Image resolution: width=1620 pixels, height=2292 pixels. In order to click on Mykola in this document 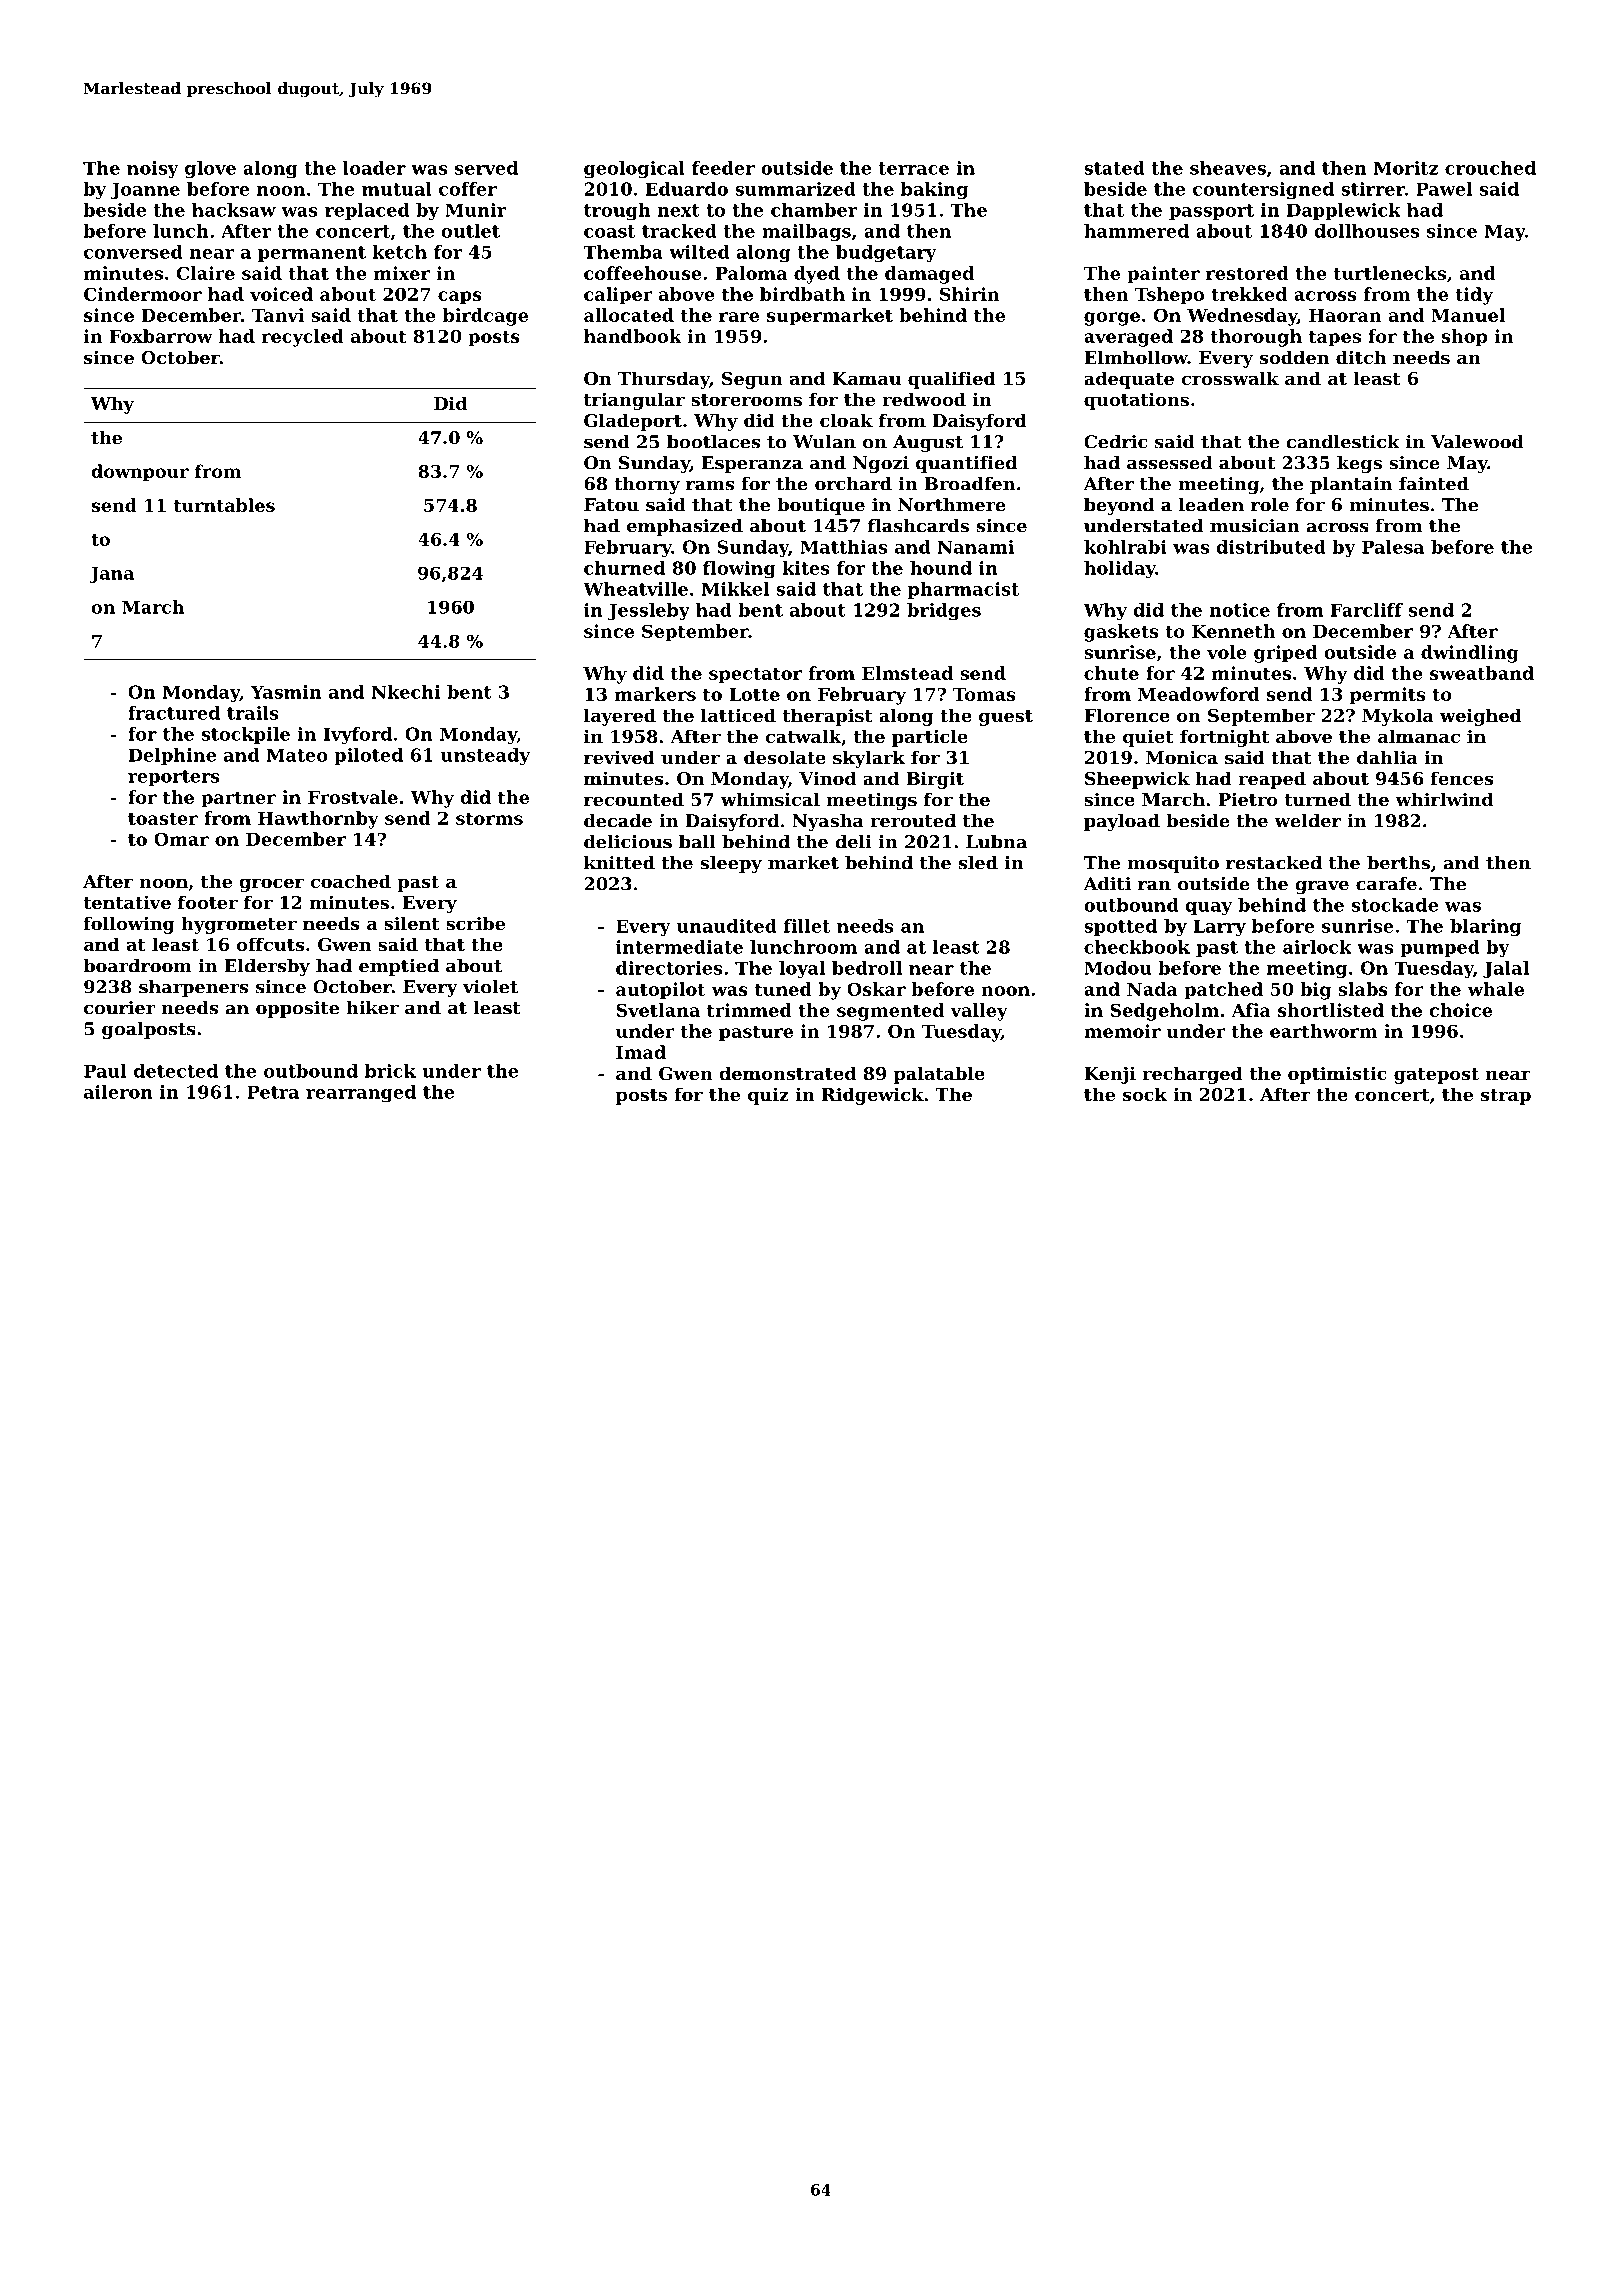, I will do `click(1398, 717)`.
